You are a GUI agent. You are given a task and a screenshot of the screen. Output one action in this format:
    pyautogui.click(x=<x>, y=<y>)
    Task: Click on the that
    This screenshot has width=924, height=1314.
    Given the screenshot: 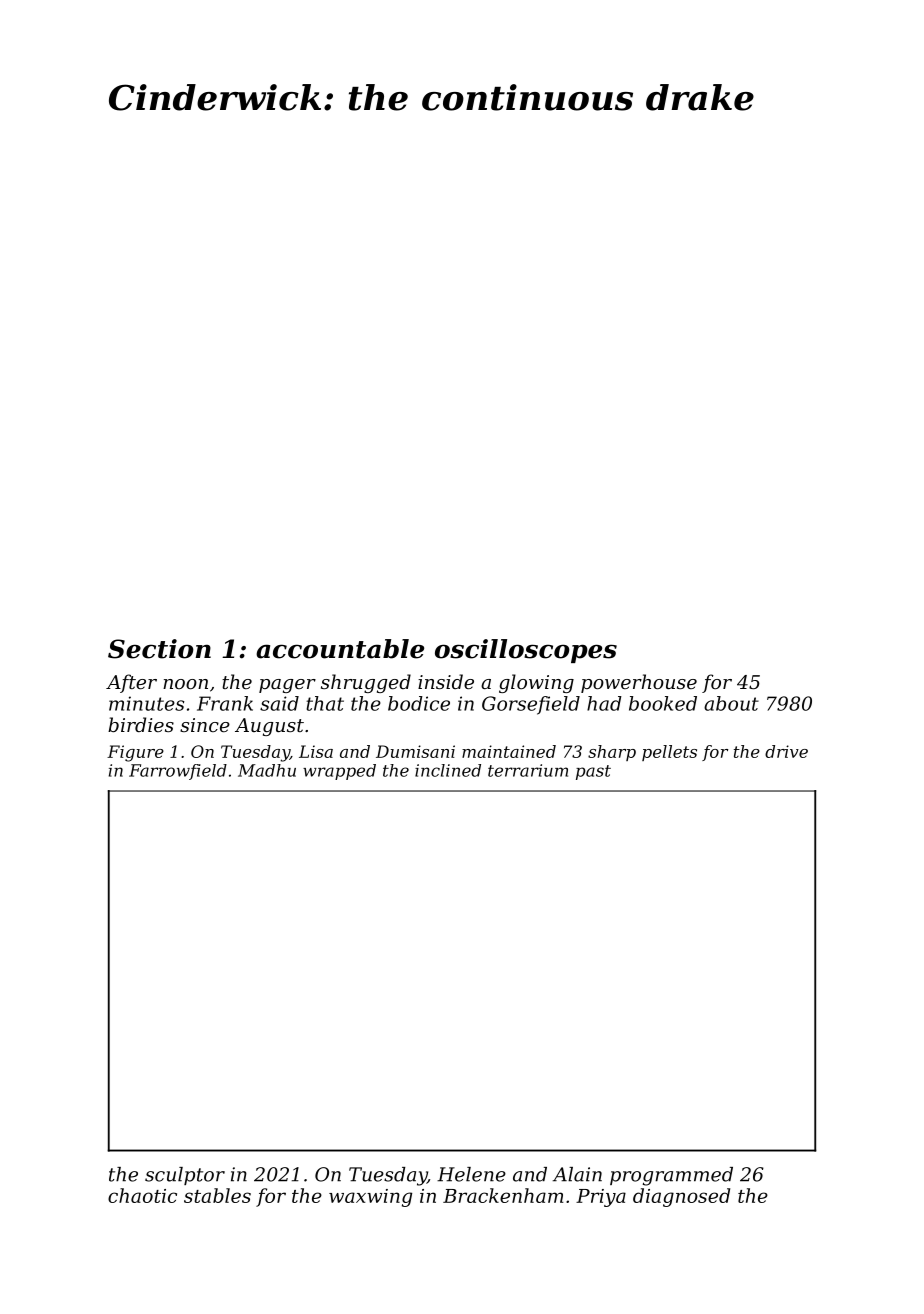 What is the action you would take?
    pyautogui.click(x=325, y=703)
